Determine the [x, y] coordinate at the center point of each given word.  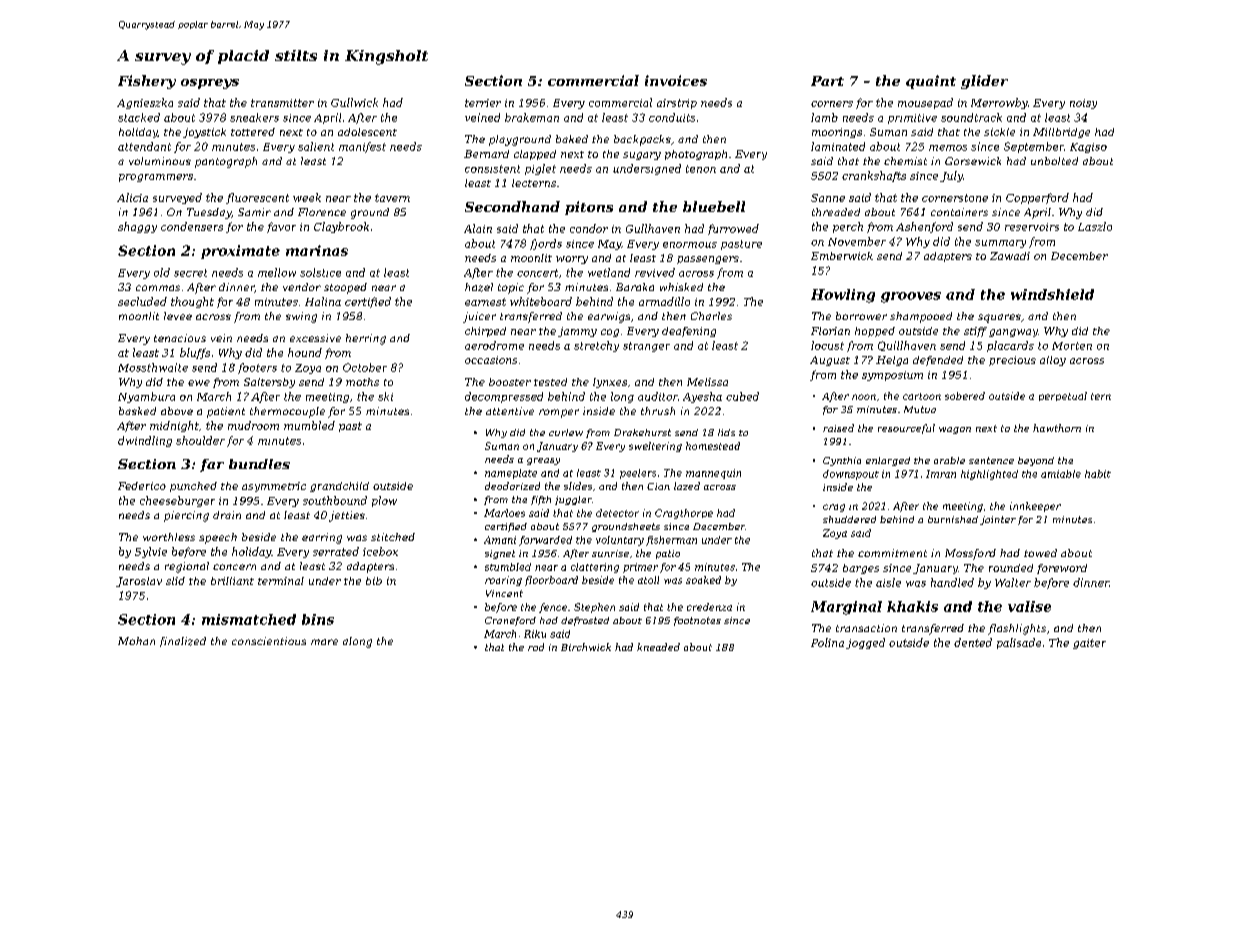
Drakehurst [642, 432]
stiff [975, 332]
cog [610, 333]
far [212, 465]
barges [861, 569]
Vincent [504, 593]
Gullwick [354, 102]
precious [1012, 361]
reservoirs [1032, 227]
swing [301, 317]
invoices [676, 80]
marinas [317, 250]
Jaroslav [139, 582]
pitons [589, 208]
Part [827, 81]
